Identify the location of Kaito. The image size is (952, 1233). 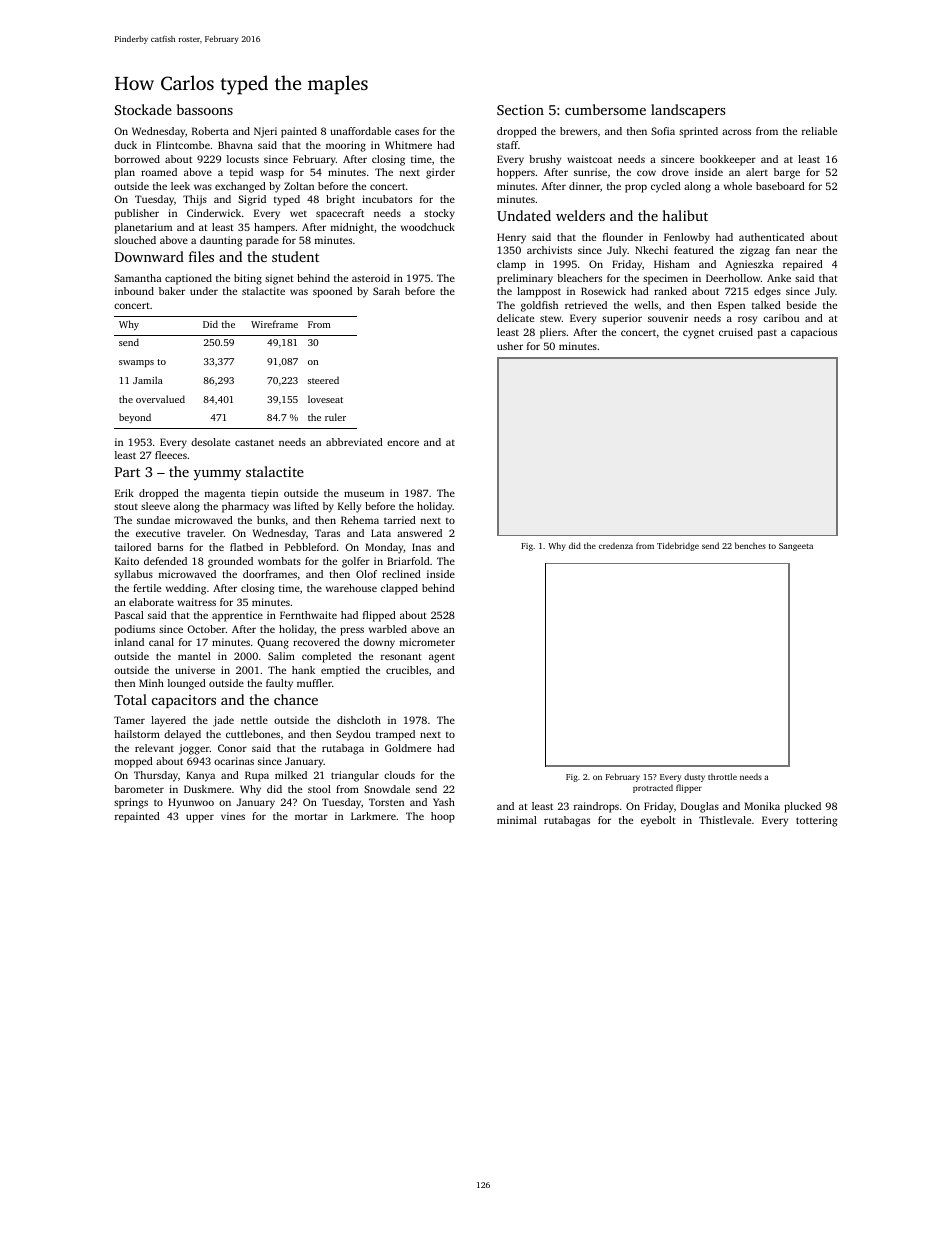
(127, 561).
